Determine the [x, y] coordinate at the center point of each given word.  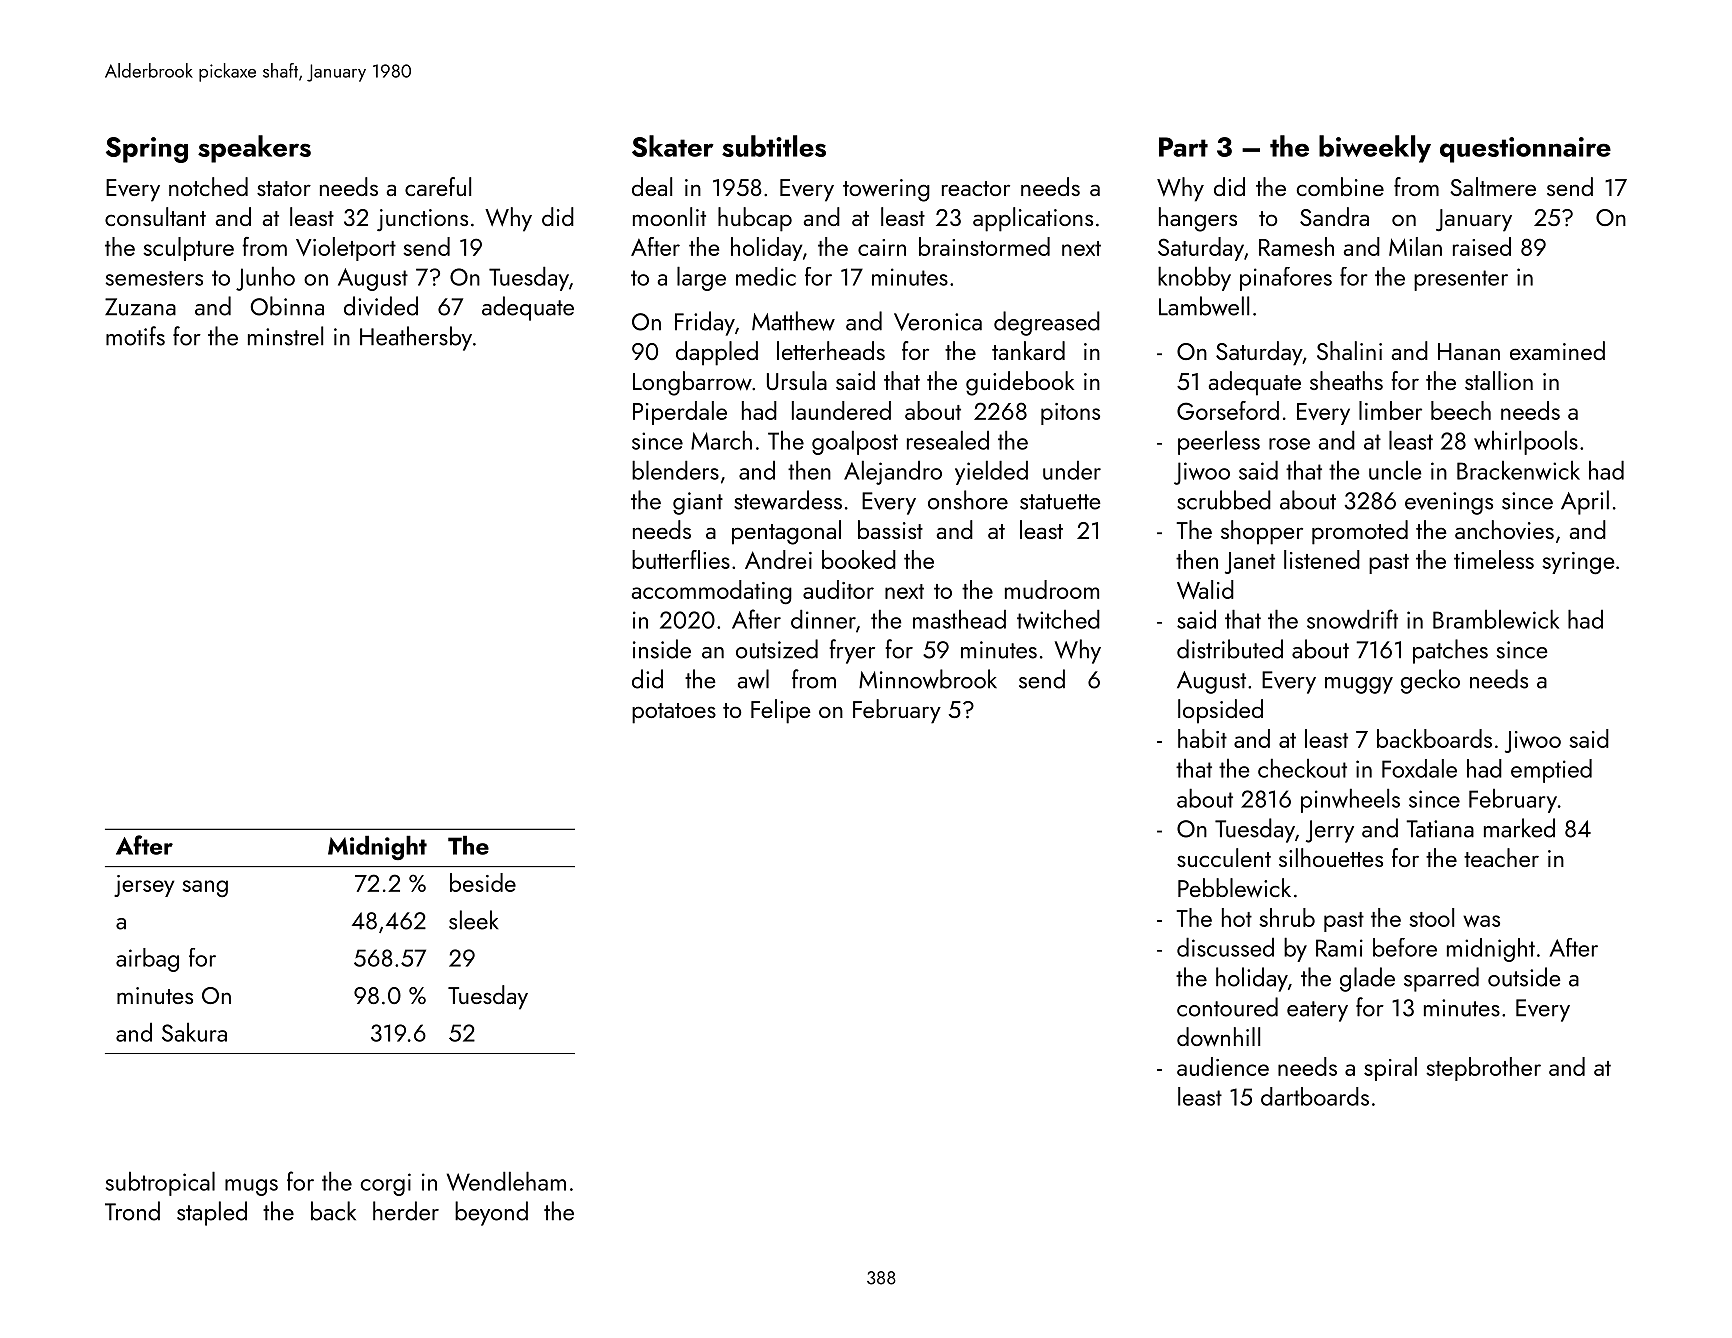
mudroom [1052, 589]
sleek [473, 920]
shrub [1287, 917]
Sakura [194, 1032]
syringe [1578, 563]
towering [886, 190]
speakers [254, 149]
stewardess [788, 500]
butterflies [681, 559]
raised [1482, 246]
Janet [1250, 563]
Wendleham [506, 1181]
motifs [135, 336]
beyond [491, 1213]
